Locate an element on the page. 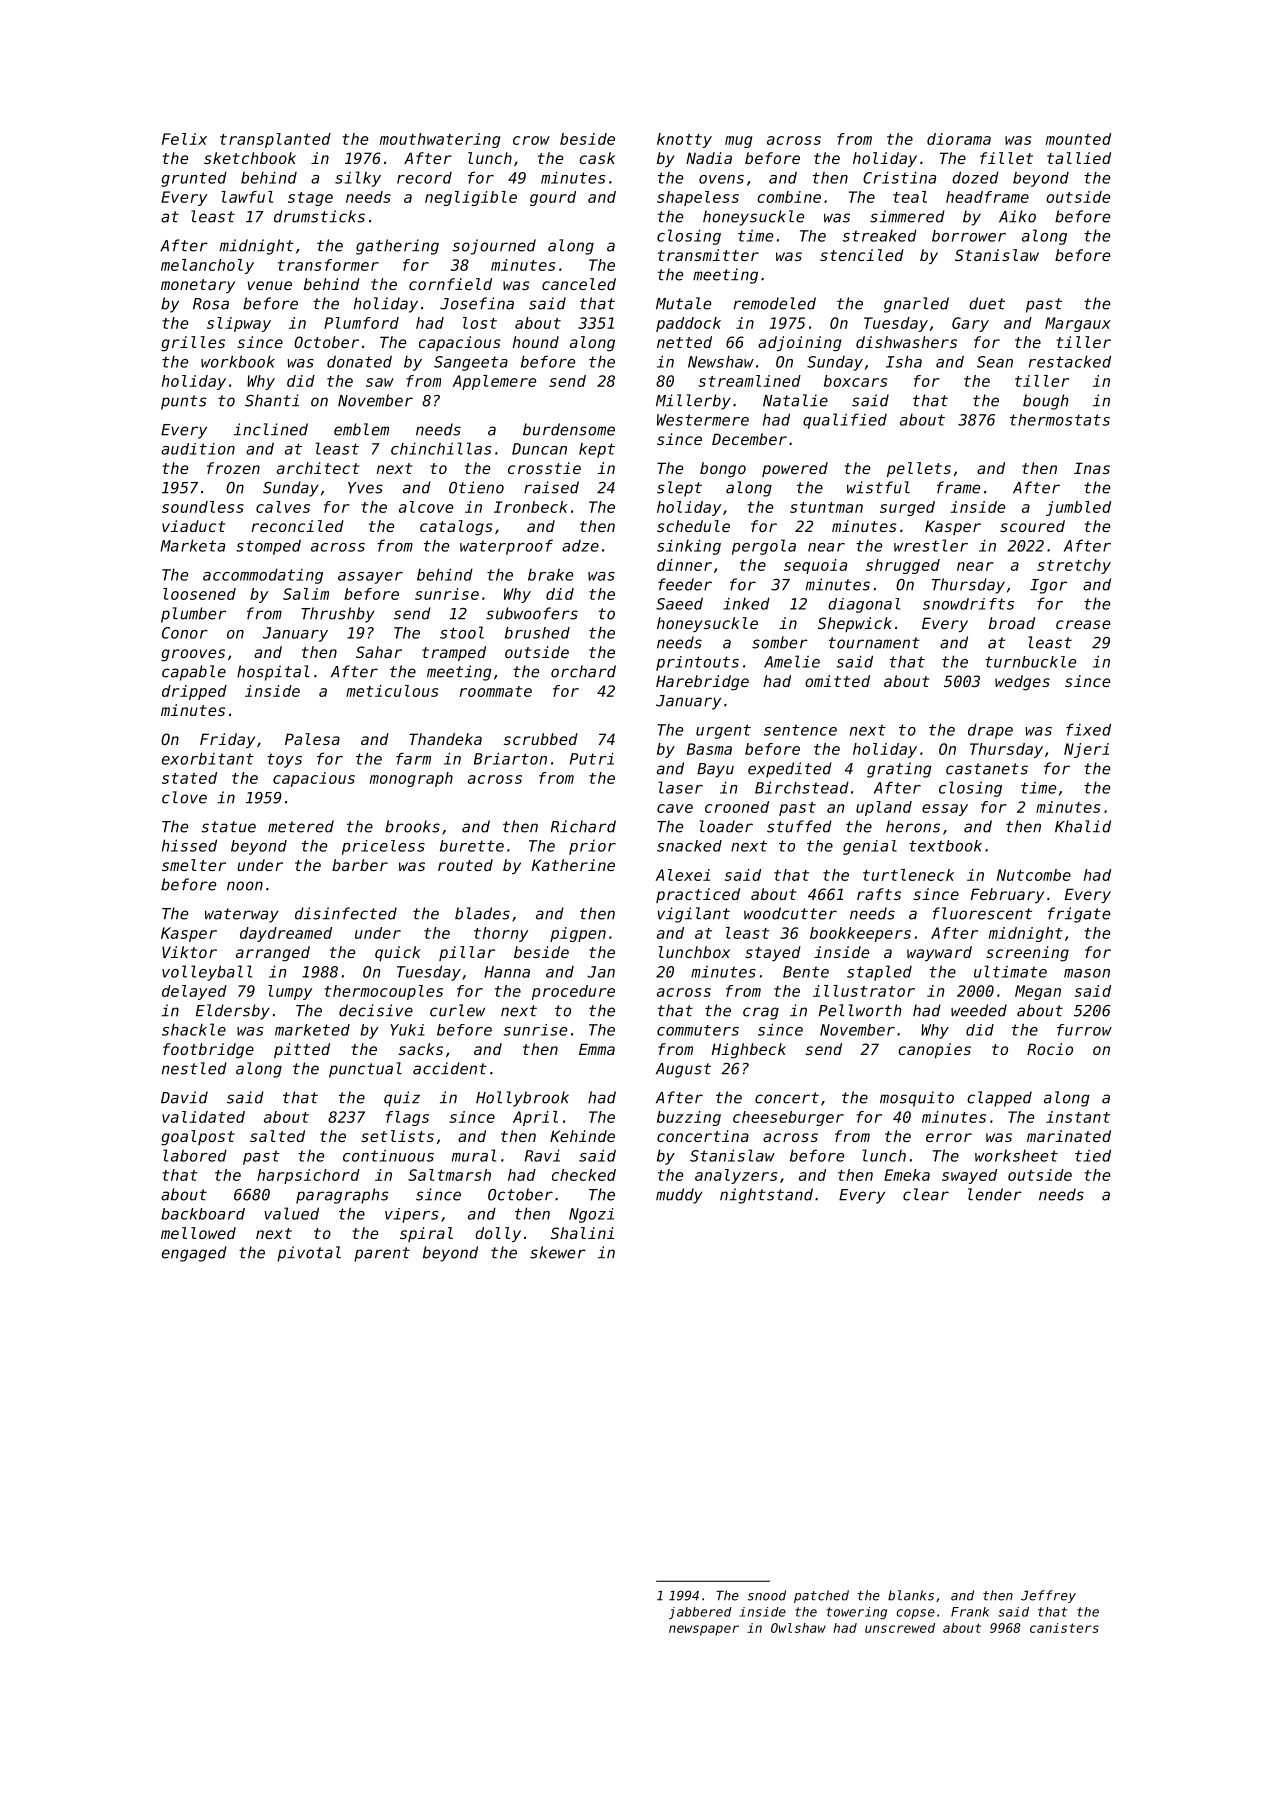 The width and height of the page is (1272, 1799). furrow is located at coordinates (1084, 1030).
